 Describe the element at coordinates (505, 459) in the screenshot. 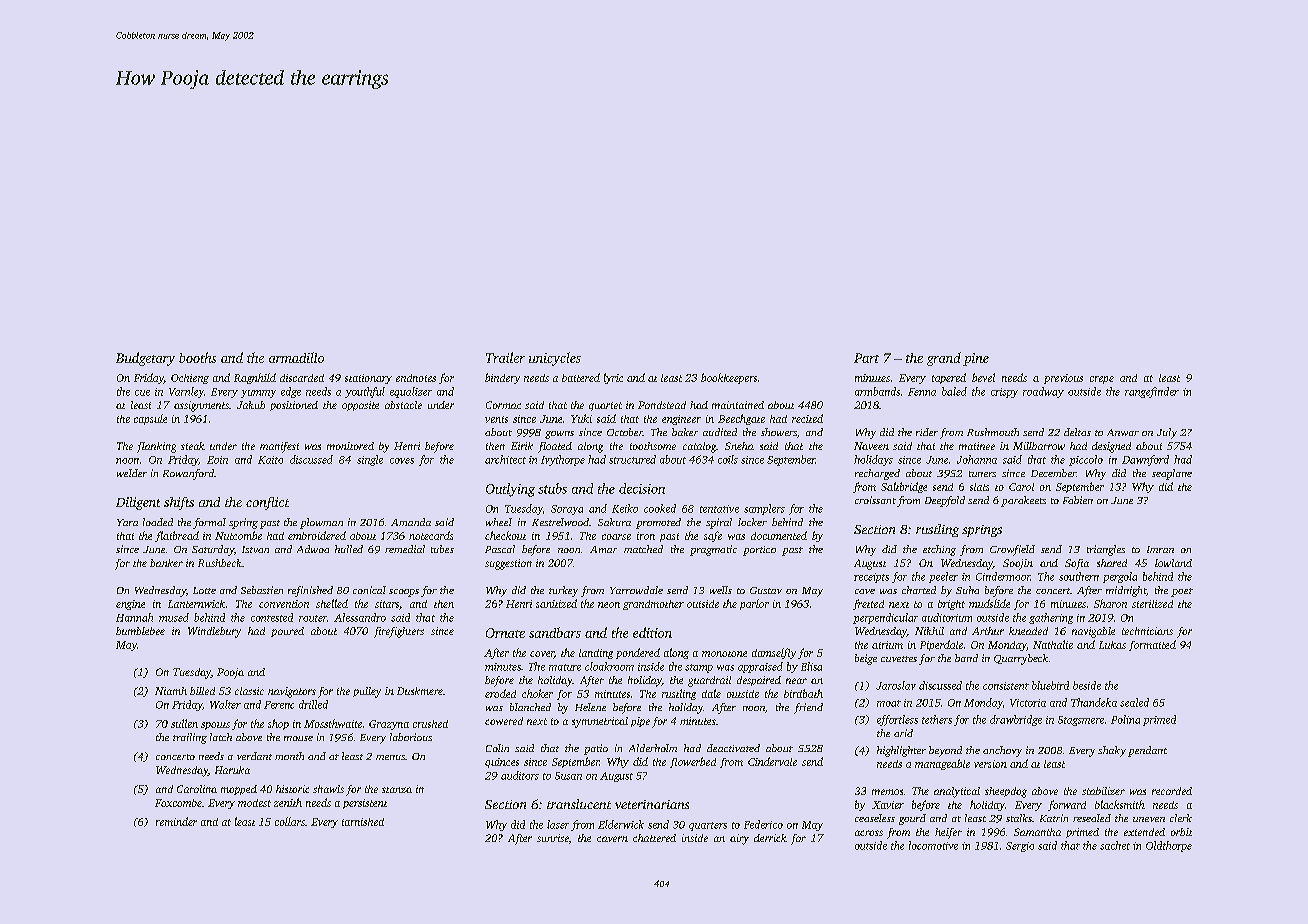

I see `architect` at that location.
